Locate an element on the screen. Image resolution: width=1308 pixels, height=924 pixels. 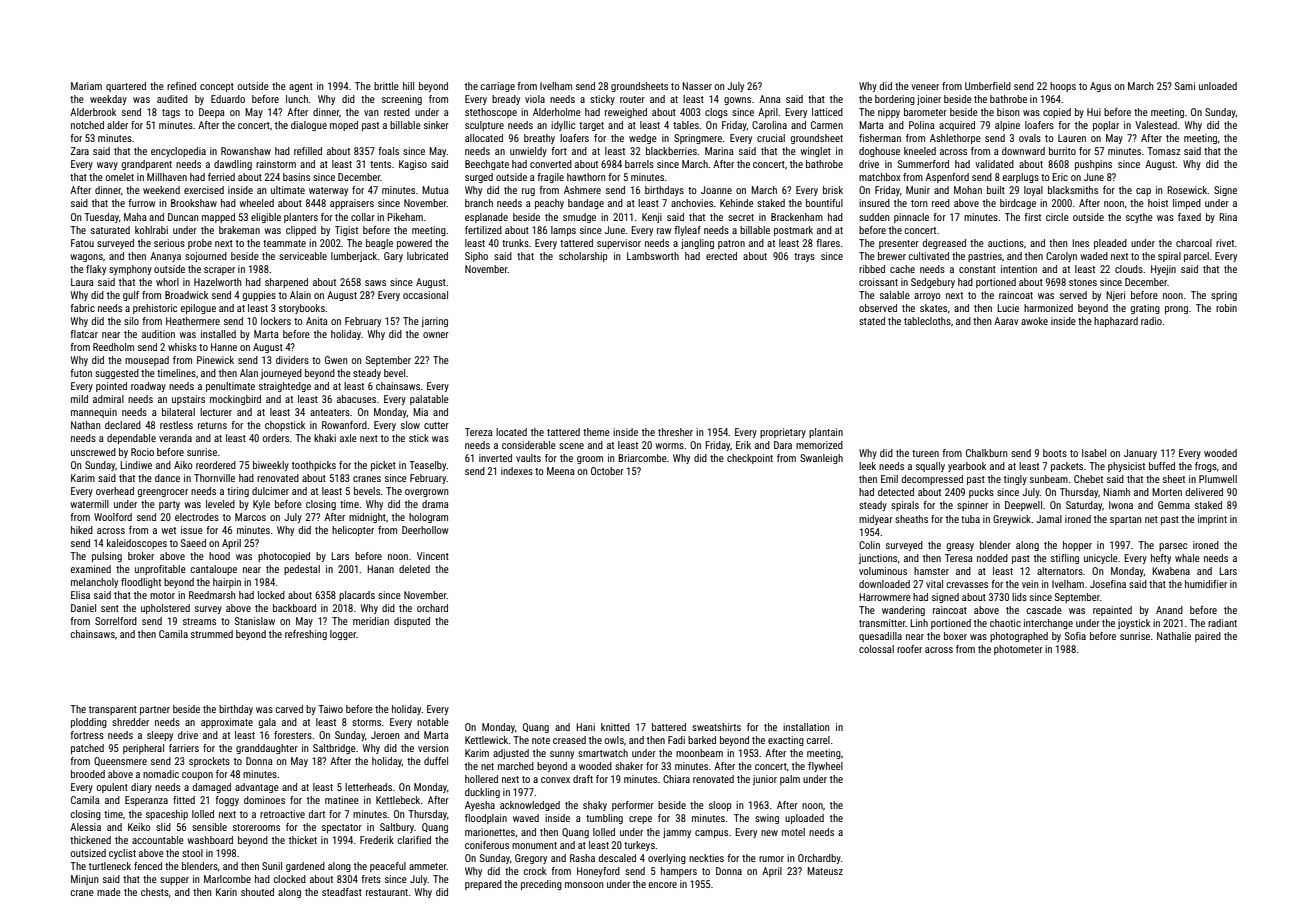
disputed is located at coordinates (412, 622).
